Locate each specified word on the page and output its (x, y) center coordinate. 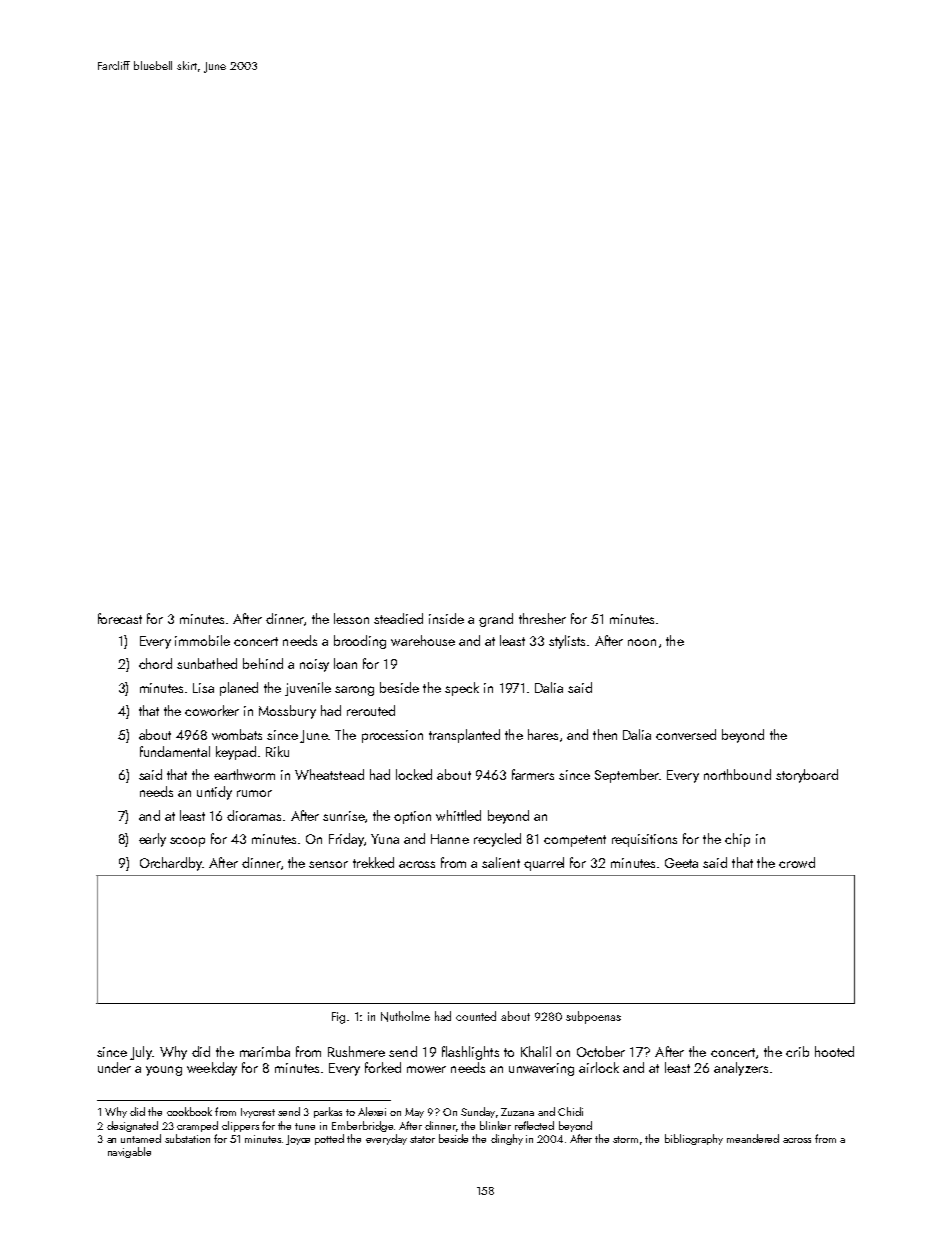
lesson (351, 618)
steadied (398, 618)
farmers (533, 774)
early (152, 840)
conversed (686, 734)
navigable (129, 1152)
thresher (542, 618)
